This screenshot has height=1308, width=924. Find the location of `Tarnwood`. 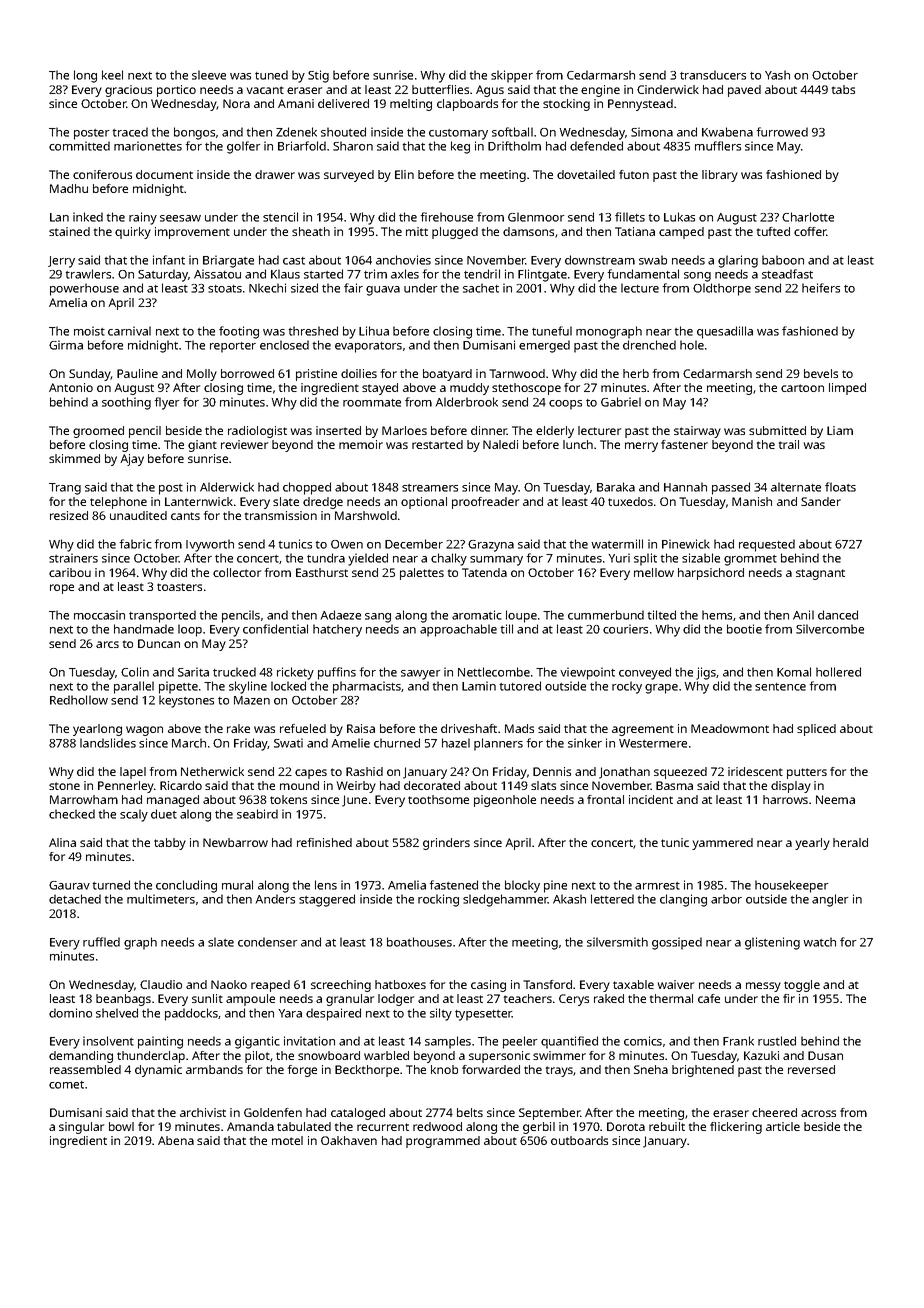

Tarnwood is located at coordinates (517, 373).
